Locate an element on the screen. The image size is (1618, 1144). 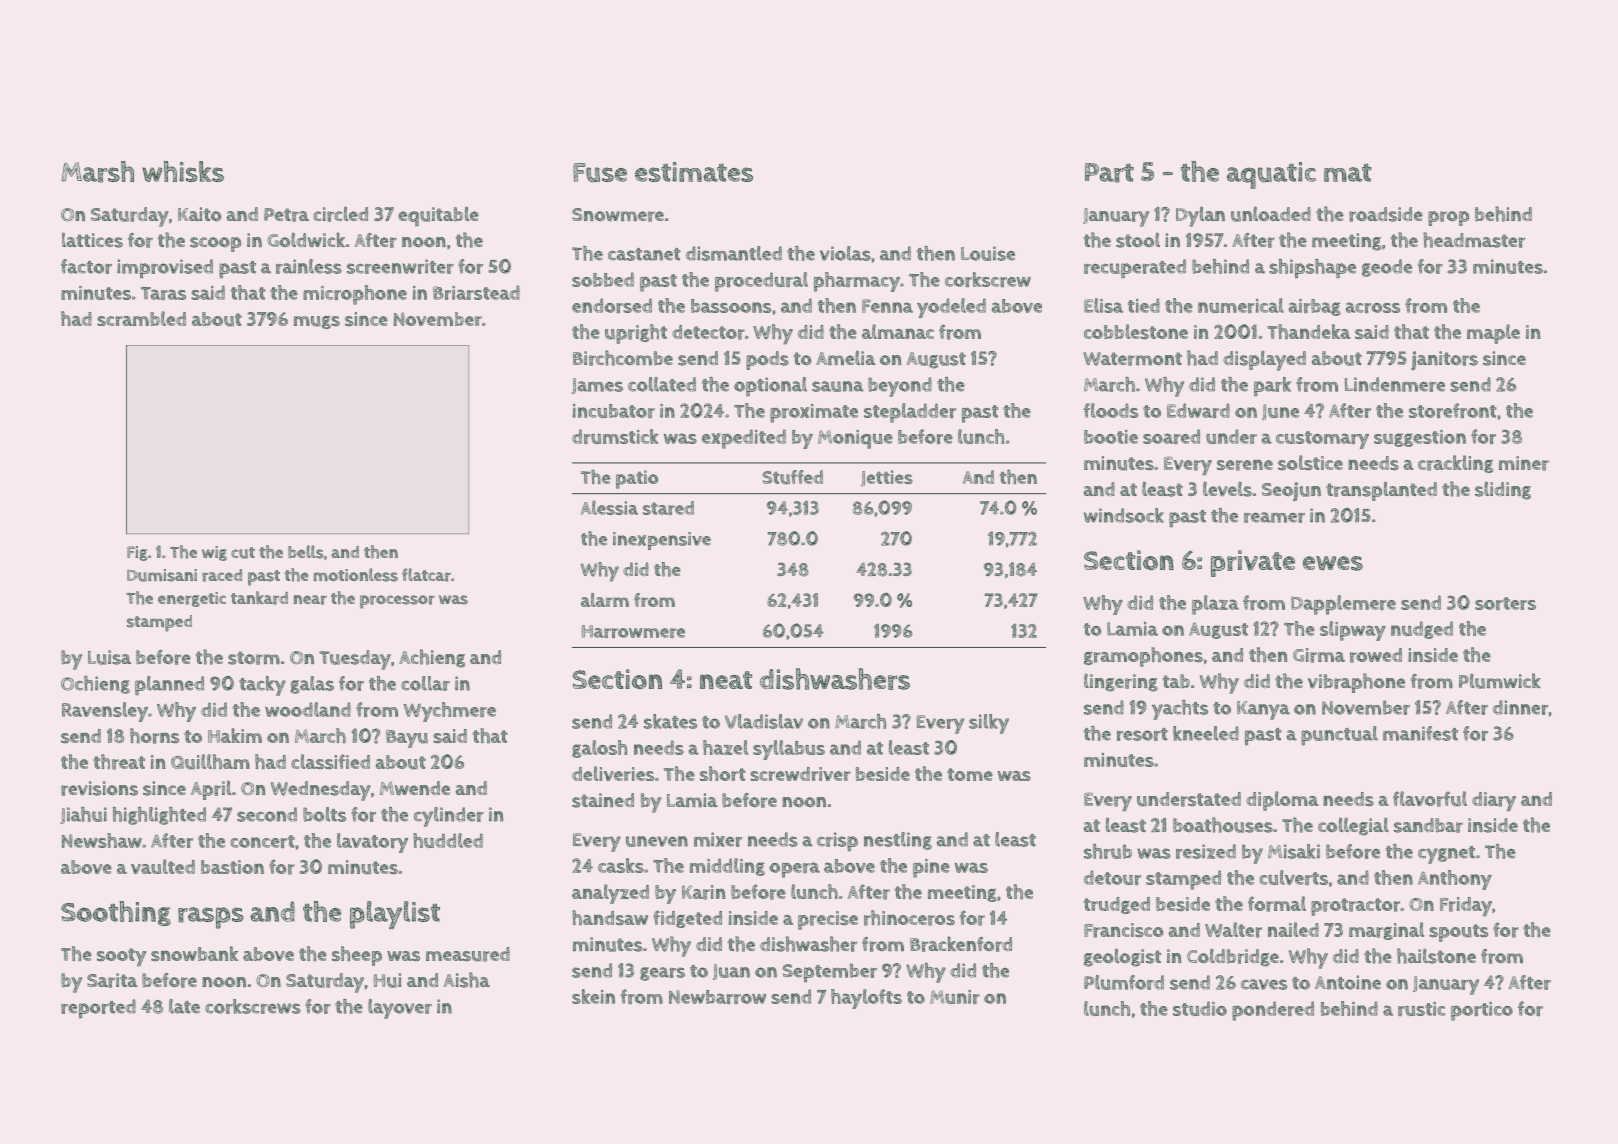
crisp is located at coordinates (837, 842).
